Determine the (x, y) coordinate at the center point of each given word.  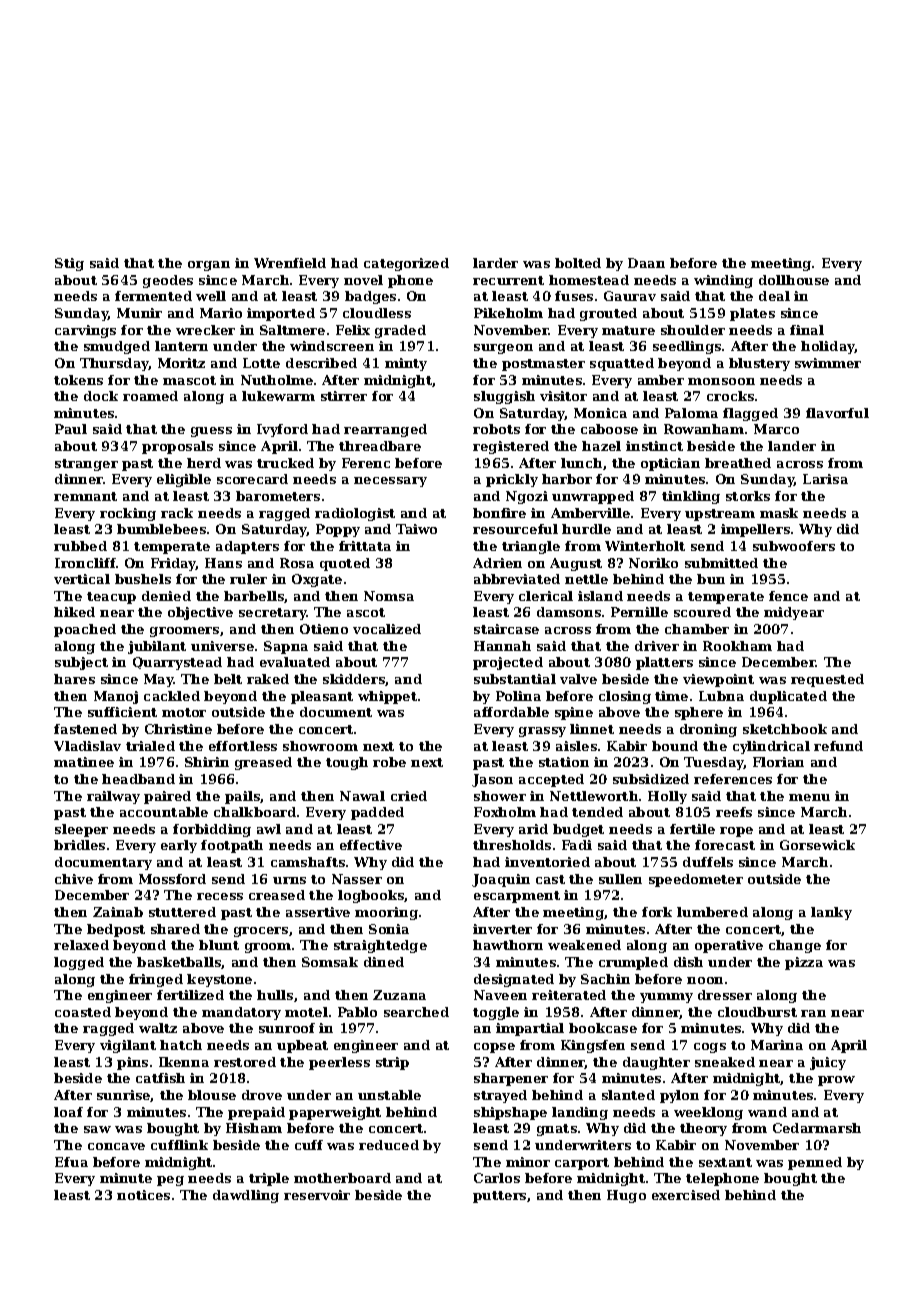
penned (815, 1163)
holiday (828, 347)
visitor (563, 396)
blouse (212, 1095)
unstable (389, 1095)
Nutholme (277, 380)
